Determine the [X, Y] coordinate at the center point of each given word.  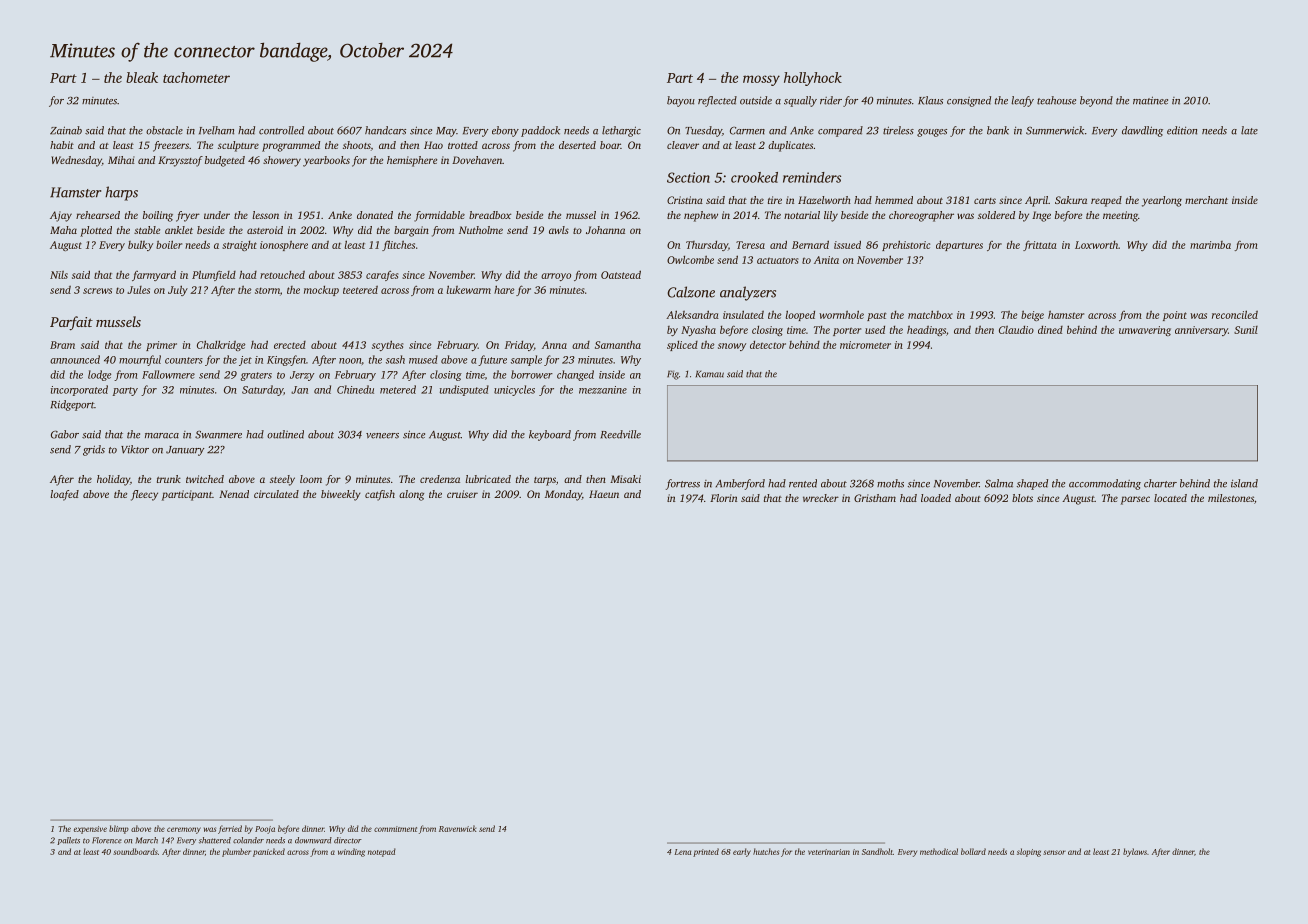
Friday [519, 345]
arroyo [556, 277]
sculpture [238, 146]
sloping [1029, 852]
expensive [90, 830]
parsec [1135, 500]
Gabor [65, 434]
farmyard [154, 275]
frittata [1040, 245]
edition [1182, 130]
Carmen [747, 131]
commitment [395, 829]
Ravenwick [457, 828]
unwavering [1145, 331]
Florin [723, 498]
